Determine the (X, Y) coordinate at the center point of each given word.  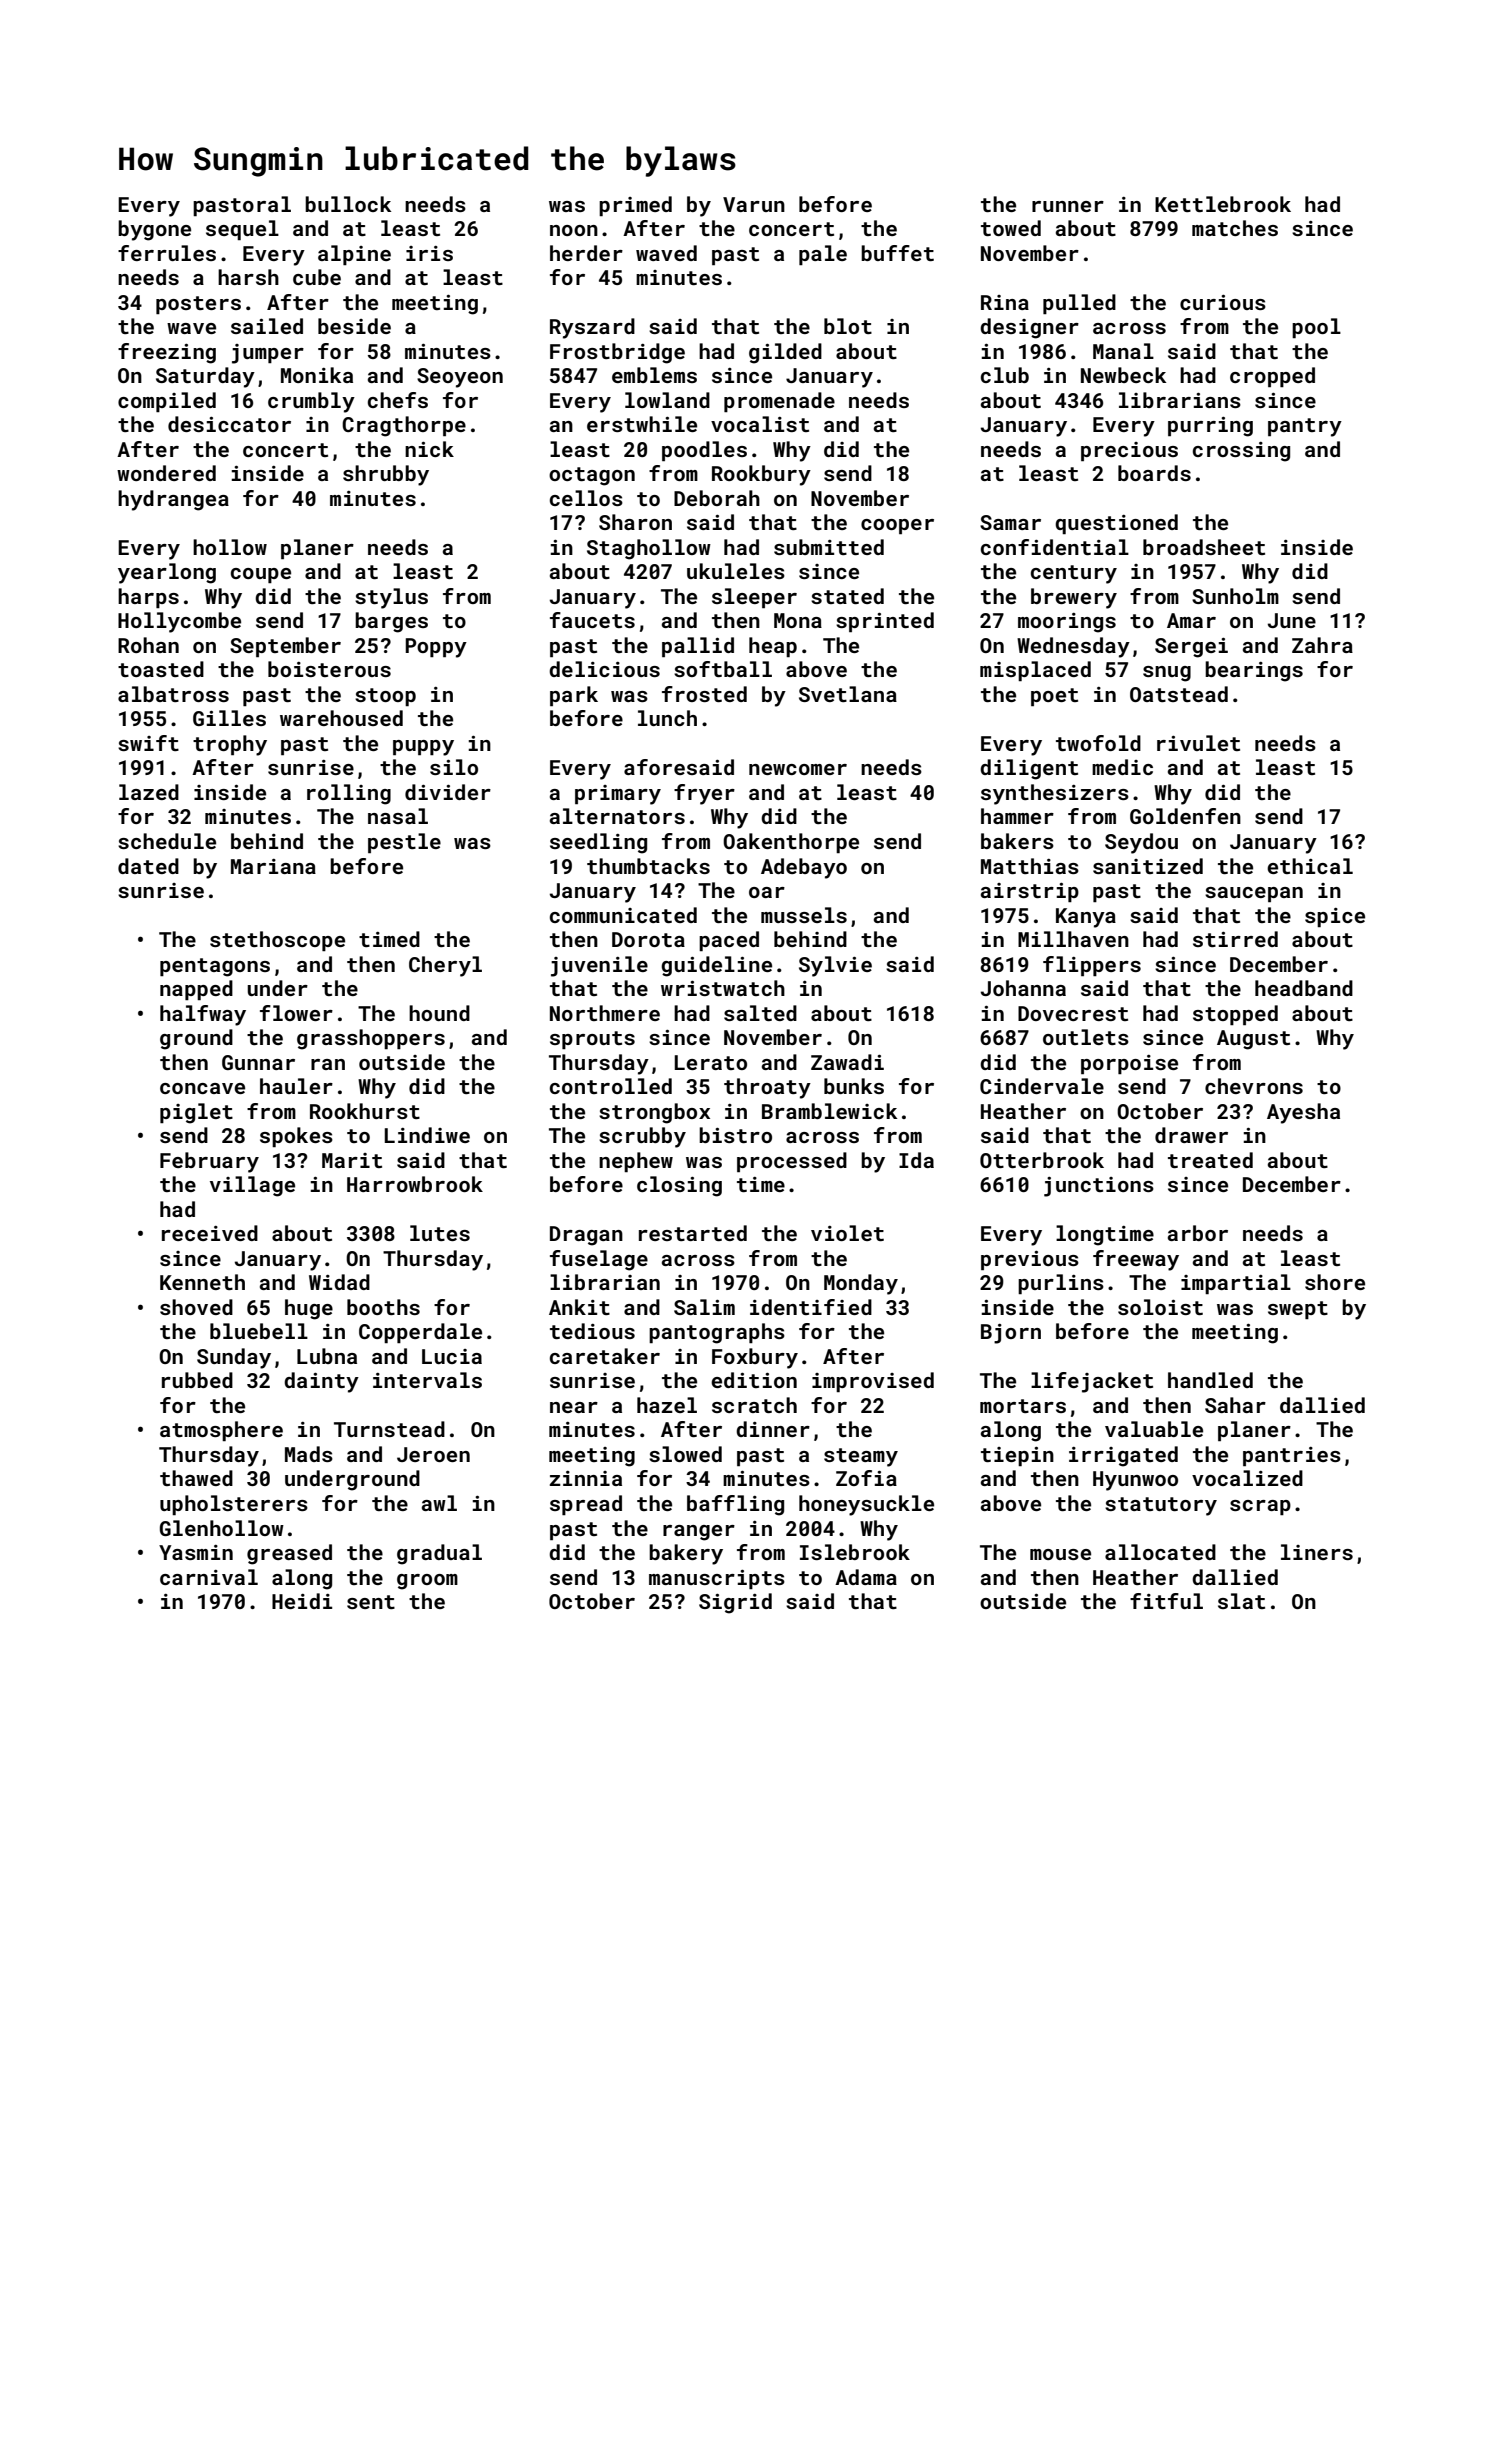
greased (289, 1554)
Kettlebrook (1223, 204)
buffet (897, 253)
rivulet (1198, 743)
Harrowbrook (415, 1184)
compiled (167, 402)
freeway (1136, 1260)
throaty (767, 1088)
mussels (804, 915)
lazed (149, 792)
